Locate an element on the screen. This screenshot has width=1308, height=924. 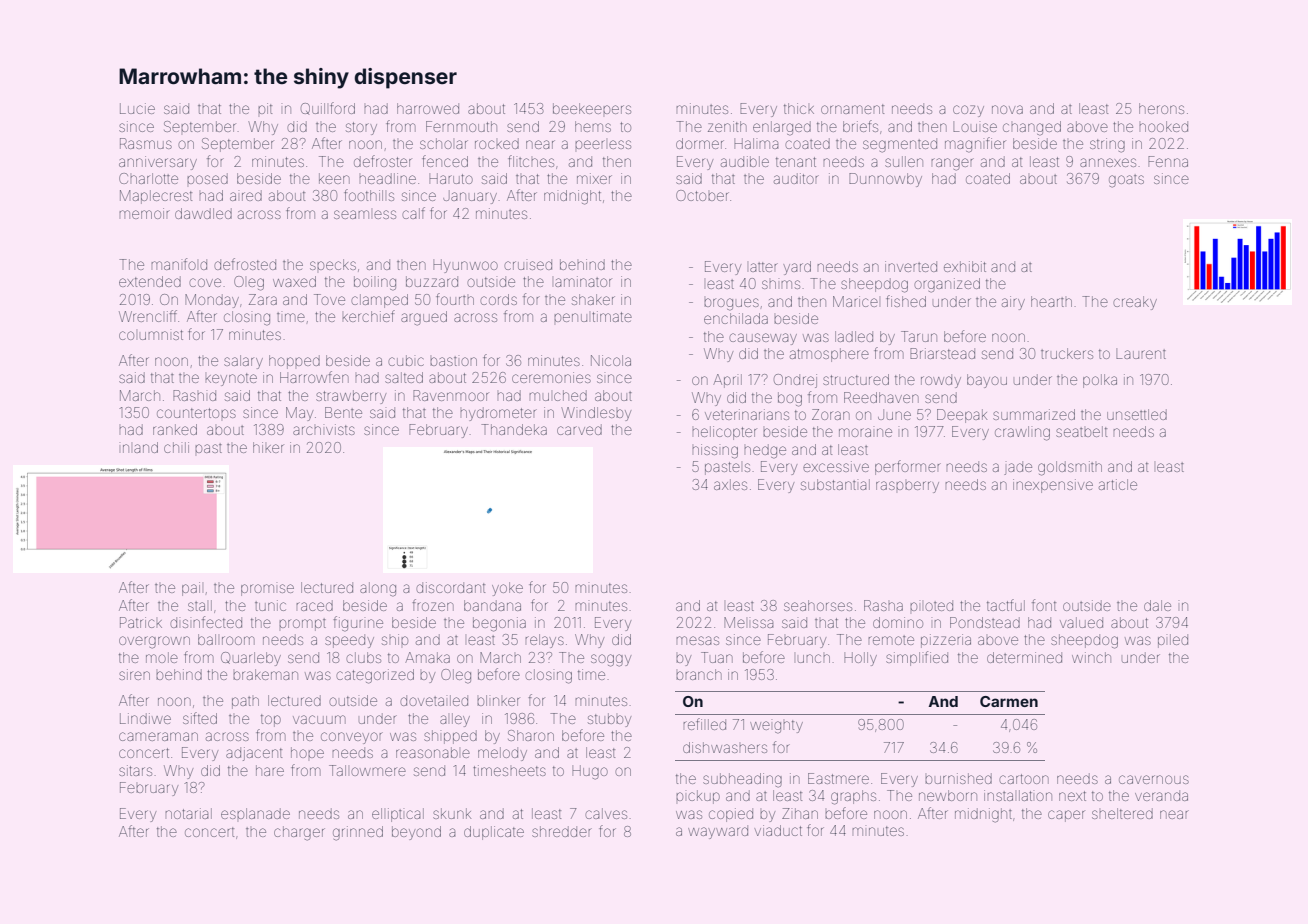
dale is located at coordinates (1157, 605).
